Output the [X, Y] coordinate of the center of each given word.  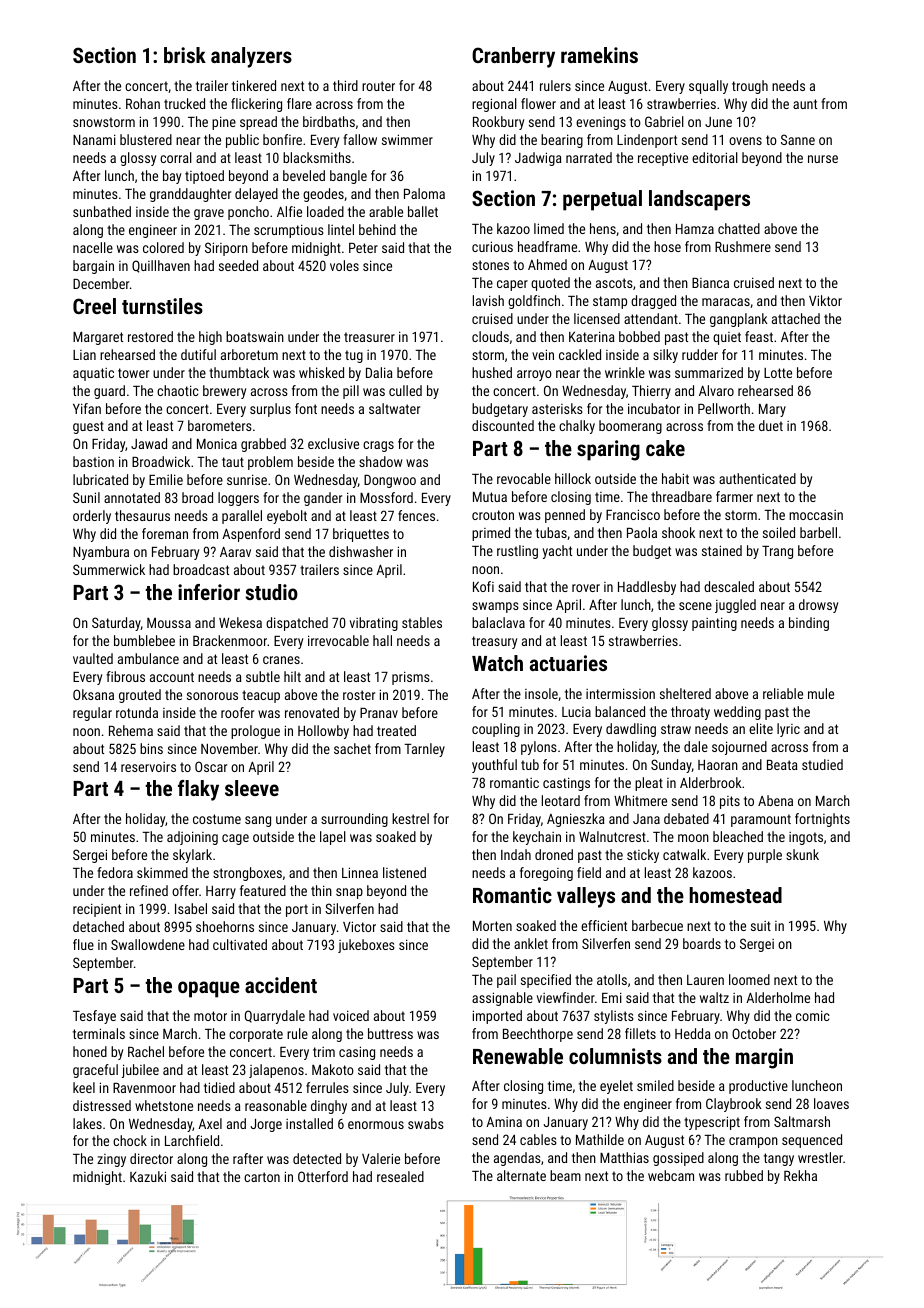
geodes [323, 195]
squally [708, 87]
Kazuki [148, 1176]
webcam [671, 1175]
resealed [400, 1176]
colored [163, 247]
